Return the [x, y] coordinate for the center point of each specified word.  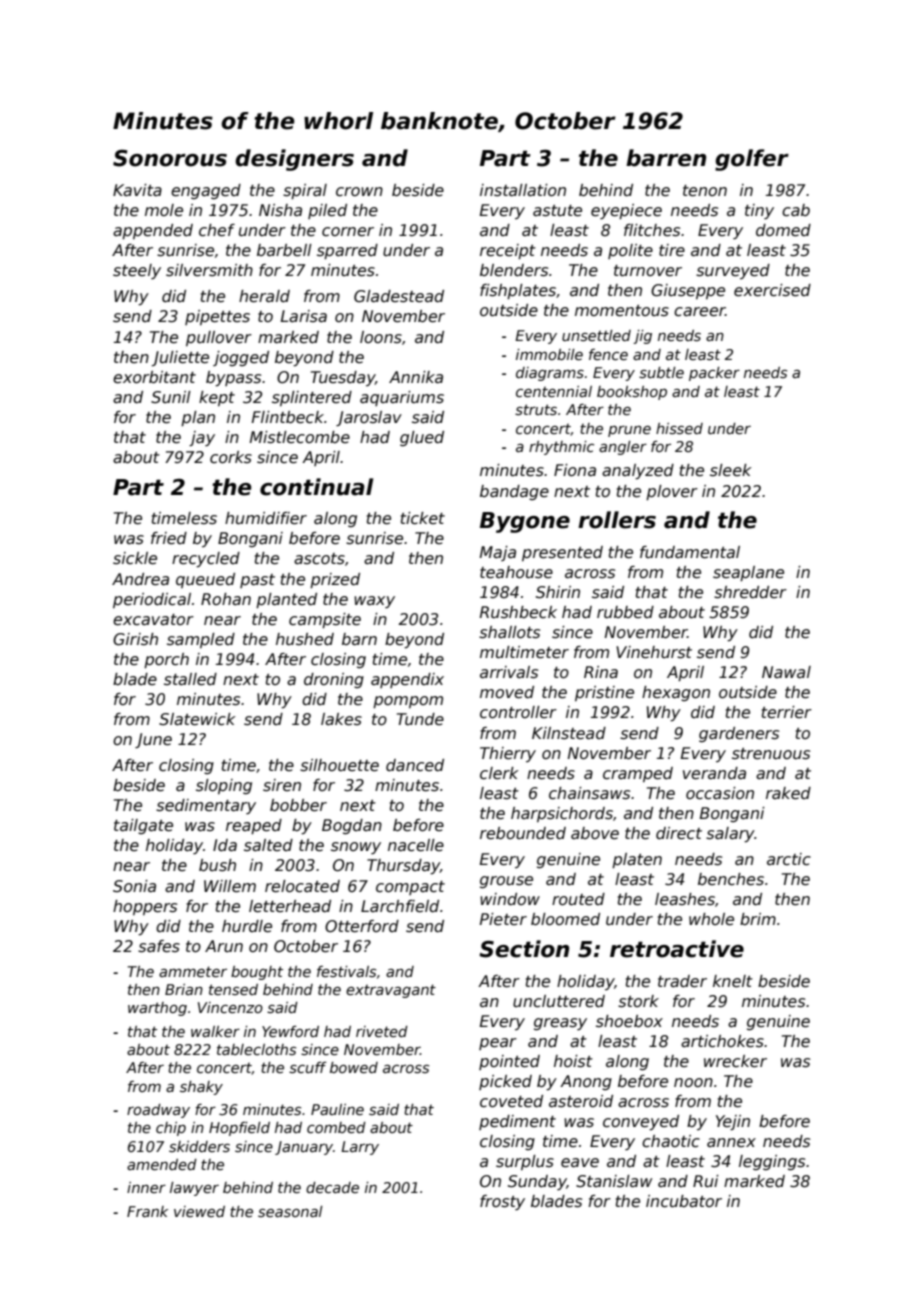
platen [637, 860]
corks [231, 457]
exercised [772, 290]
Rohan [226, 599]
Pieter [503, 919]
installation [523, 190]
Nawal [786, 672]
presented [562, 553]
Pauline [337, 1109]
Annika [416, 377]
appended [153, 231]
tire [672, 250]
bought [257, 973]
